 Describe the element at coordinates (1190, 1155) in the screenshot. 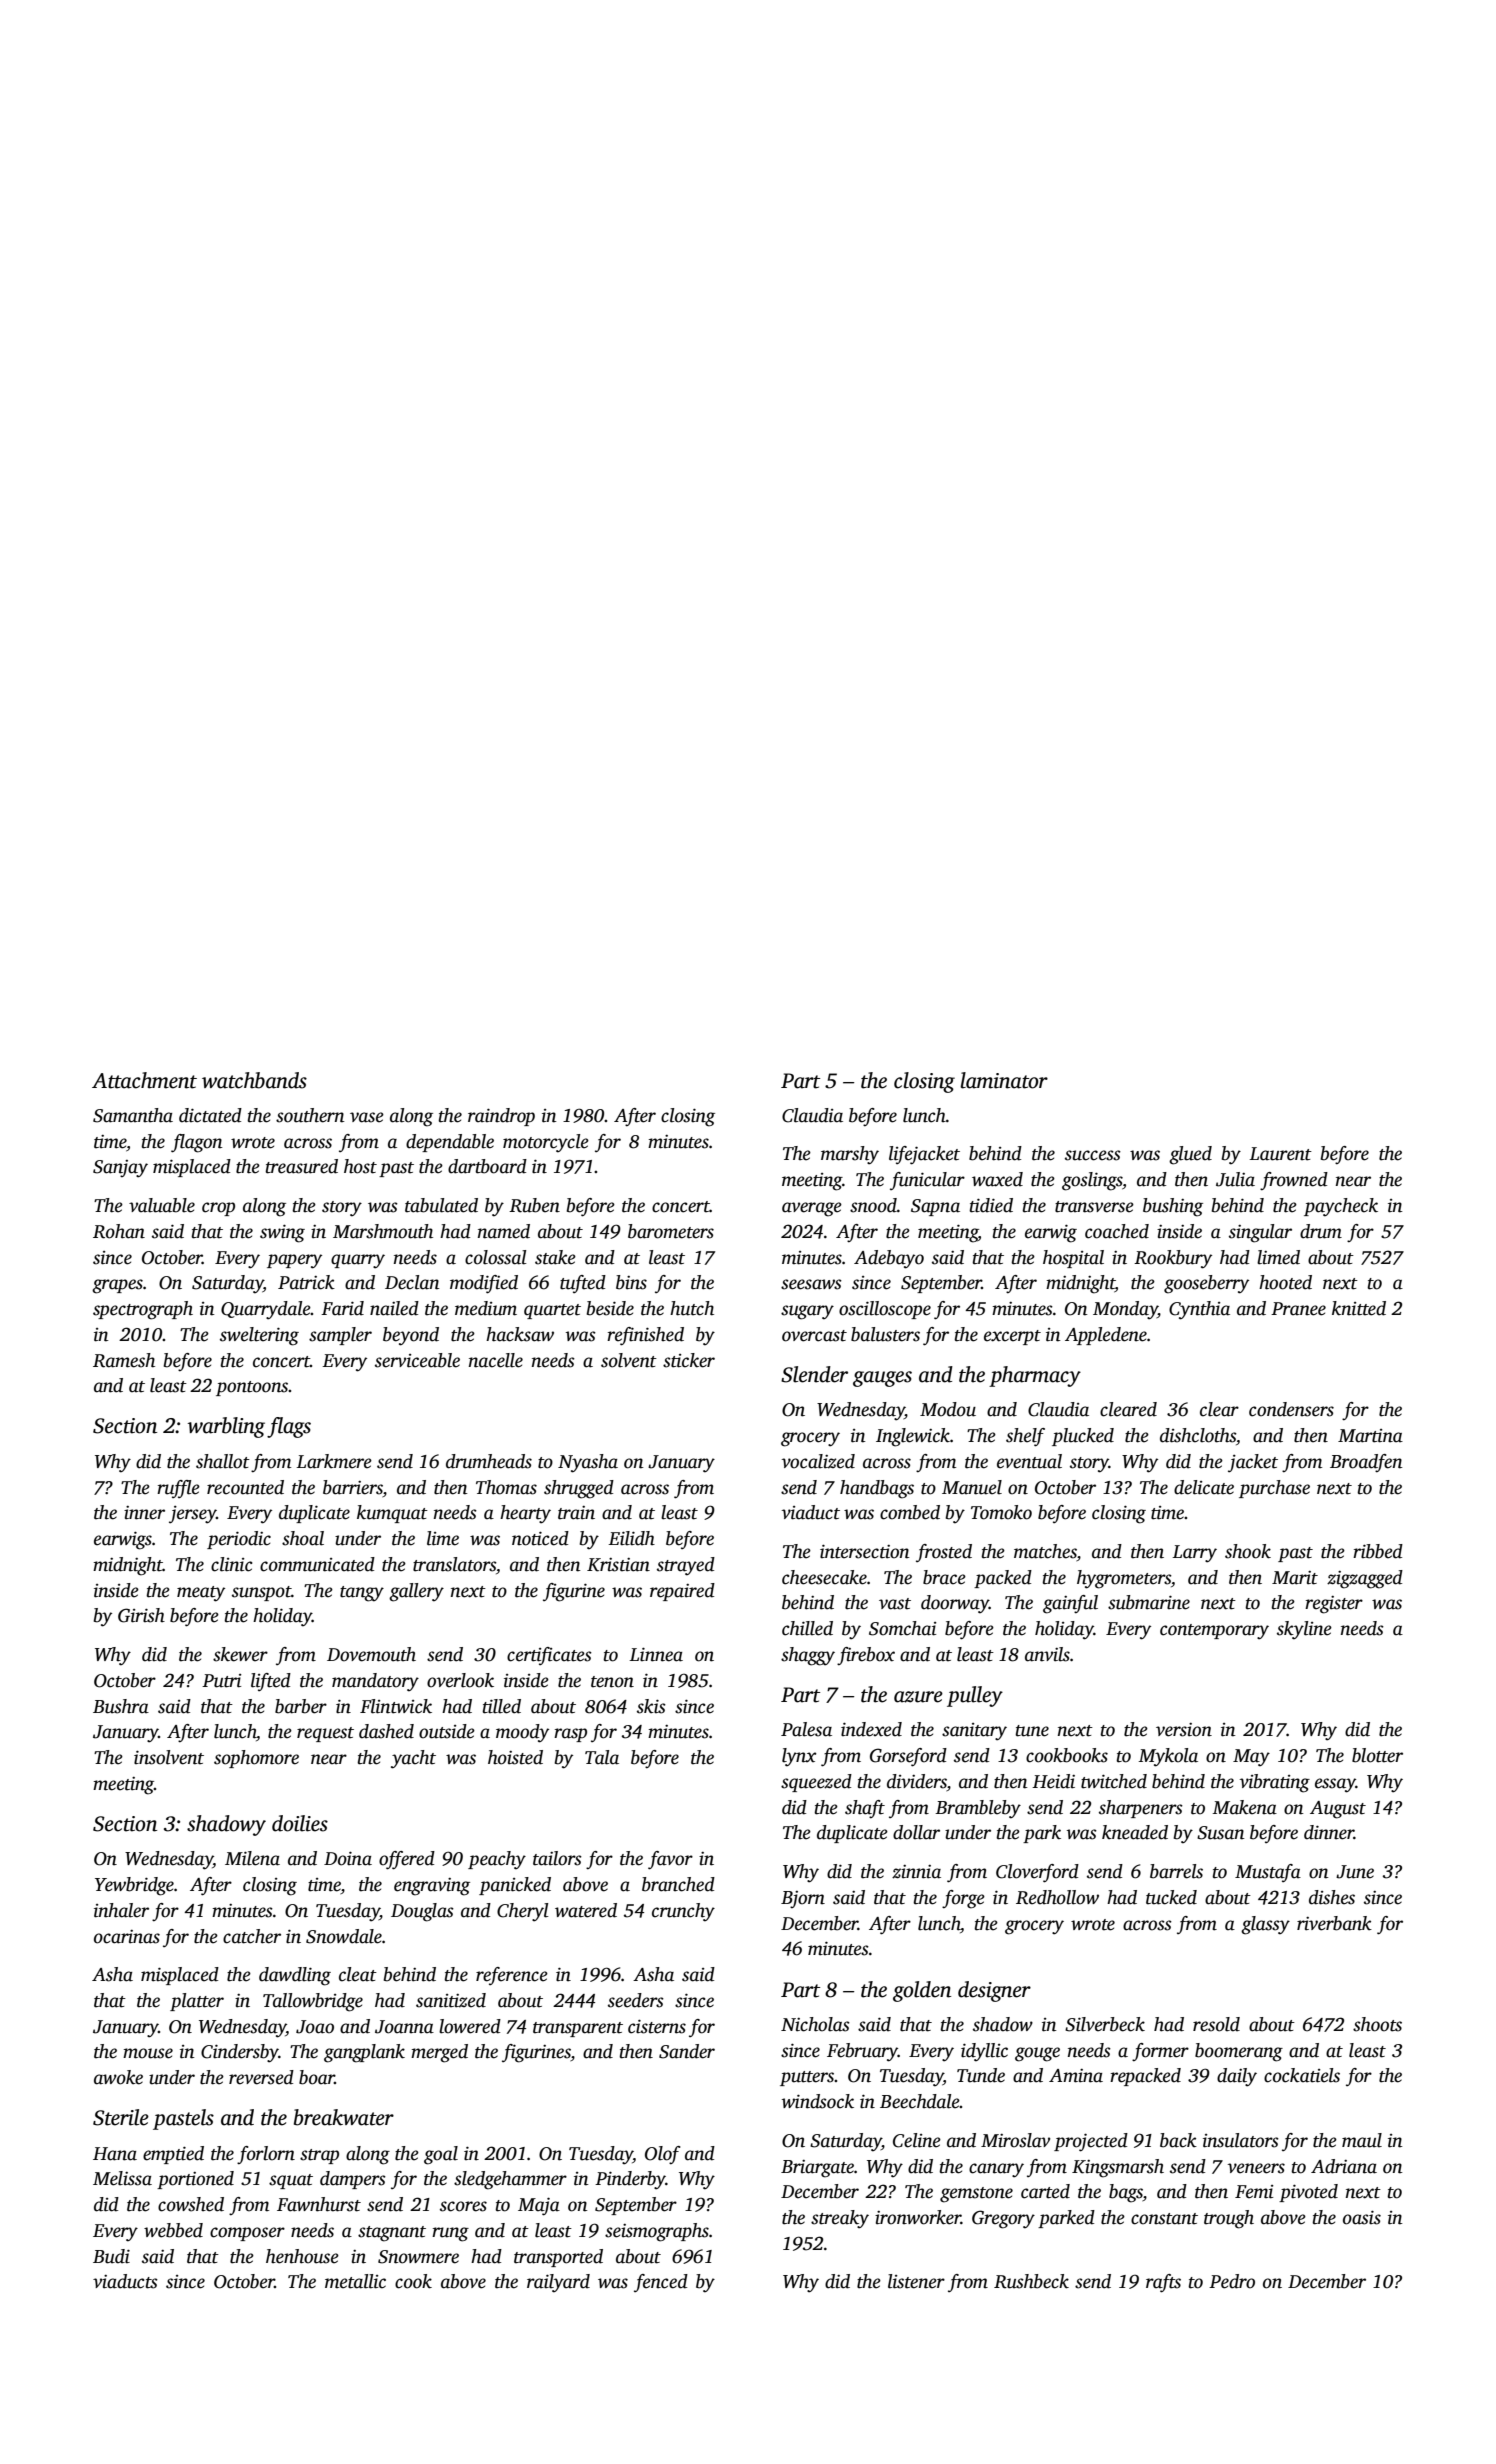

I see `glued` at that location.
